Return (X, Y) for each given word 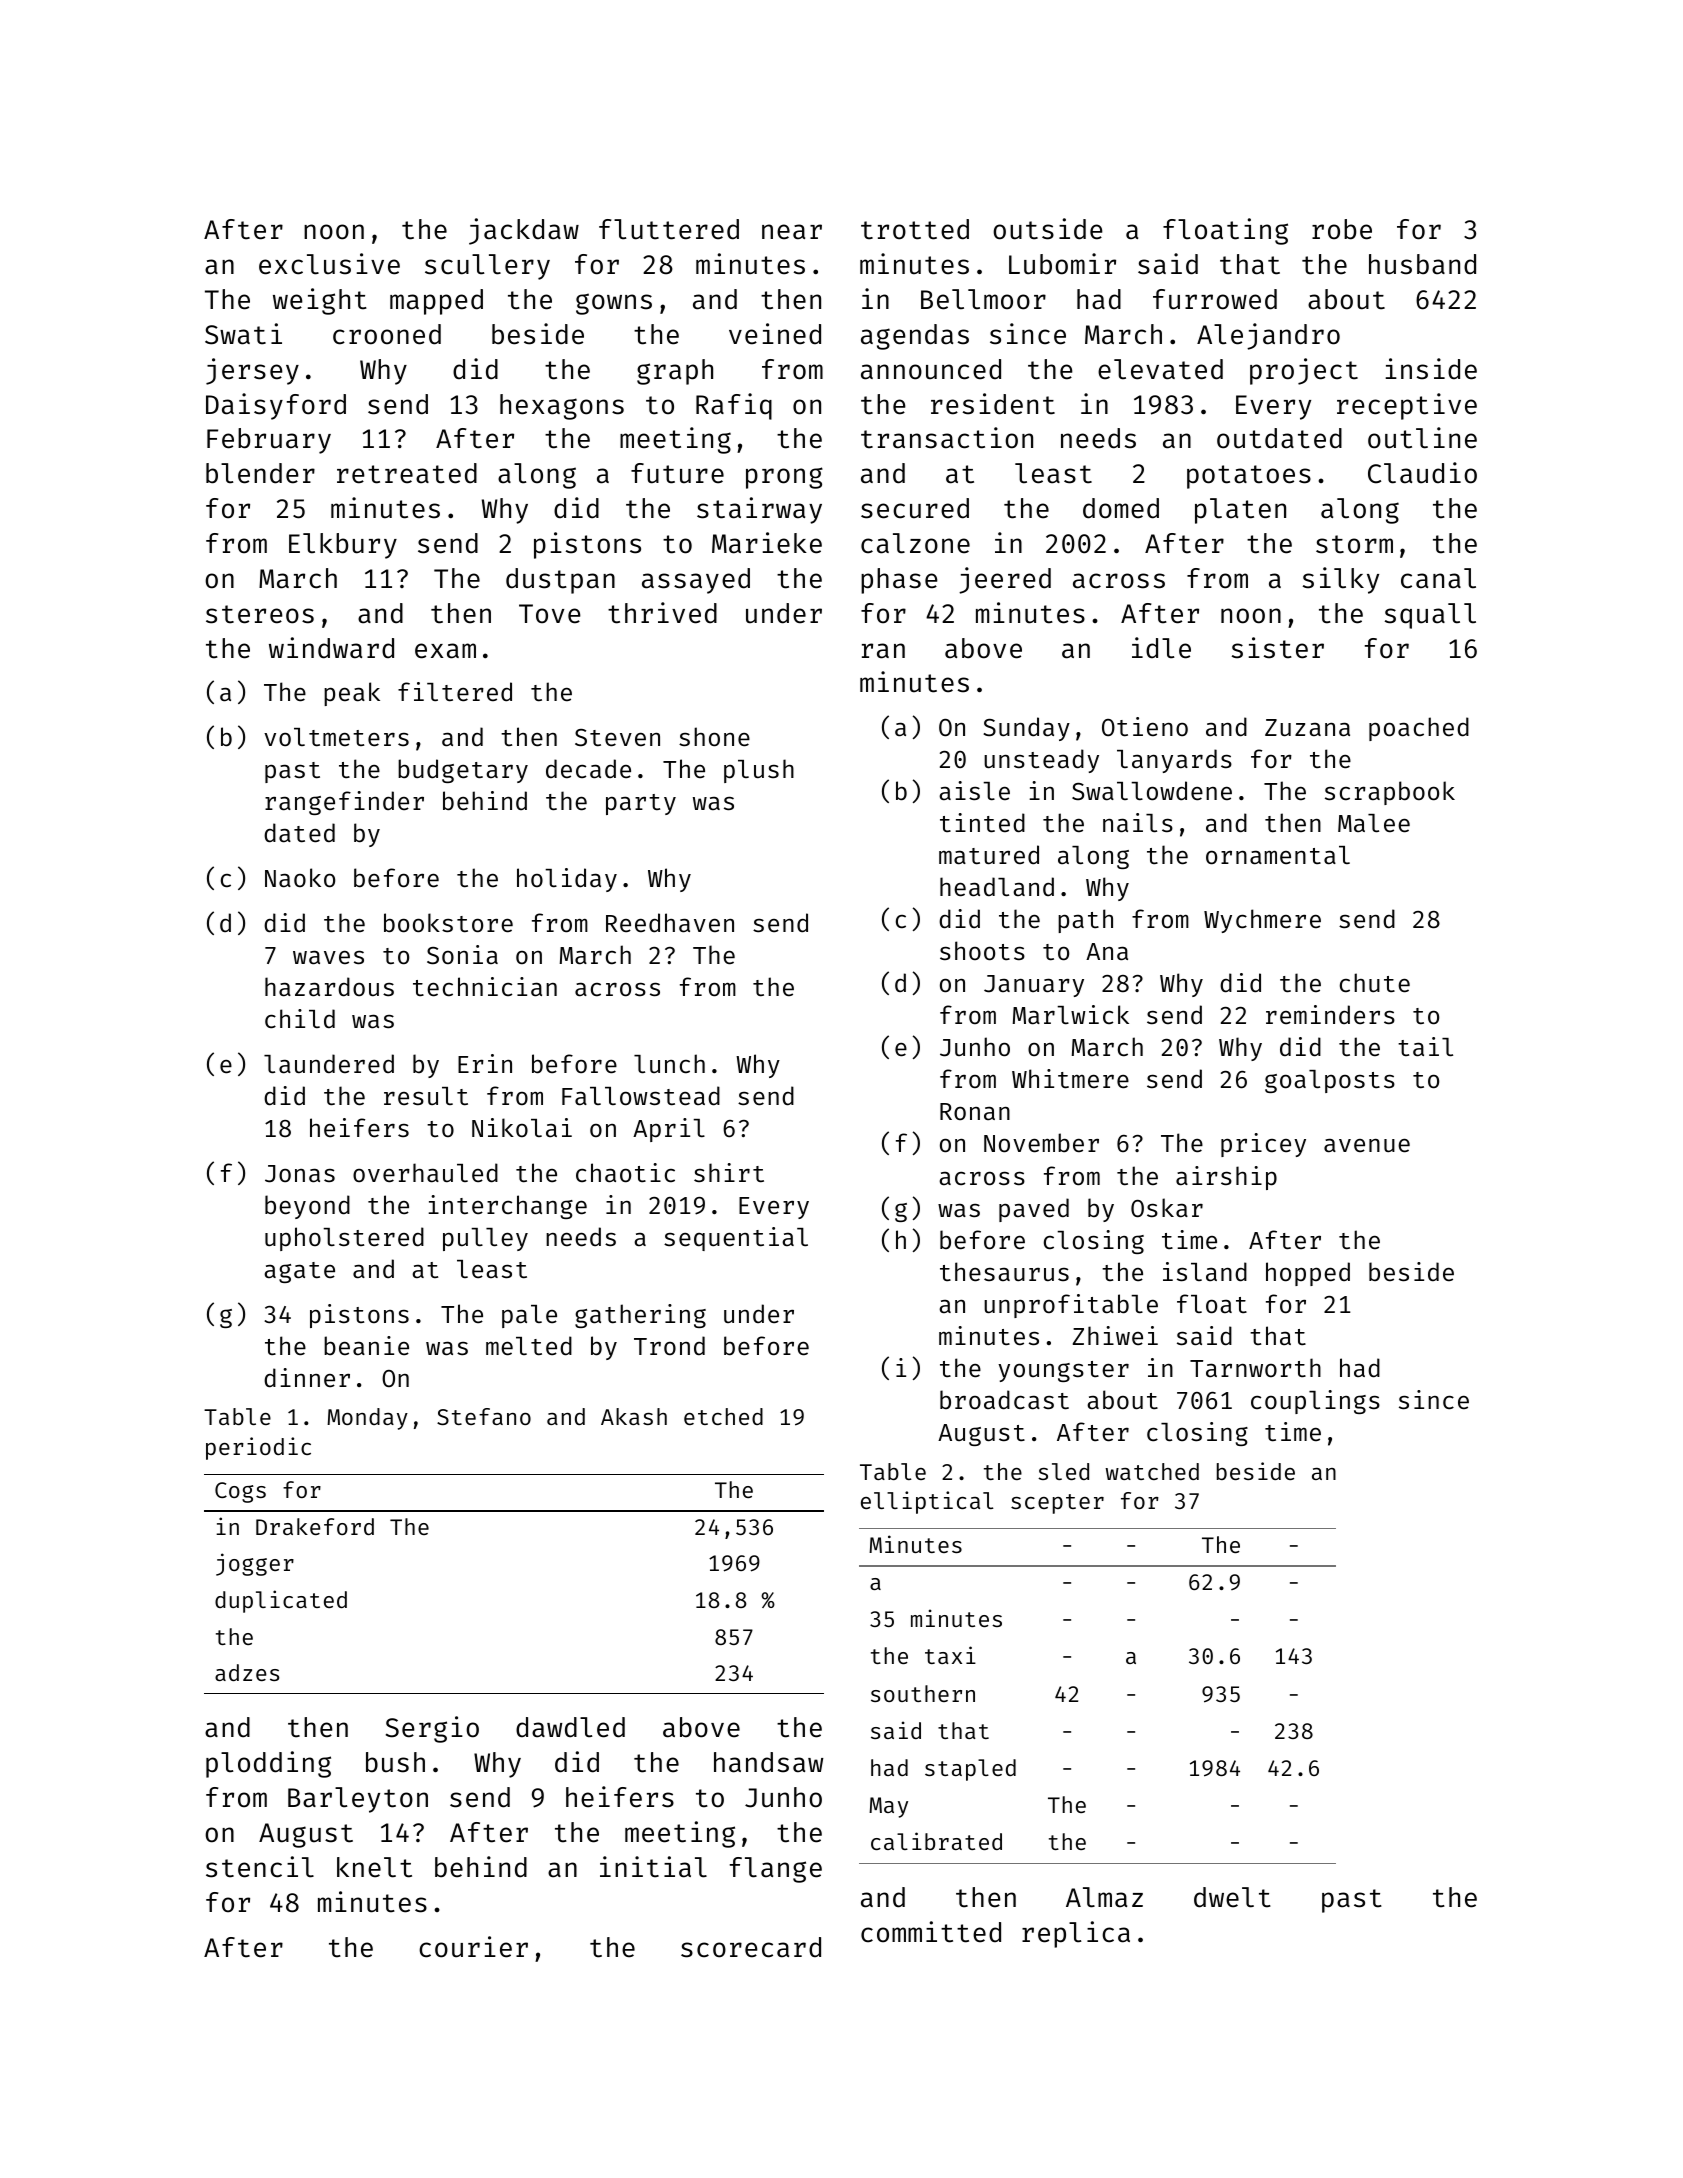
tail (1425, 1047)
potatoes (1249, 477)
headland (997, 887)
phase (899, 581)
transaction (947, 438)
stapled (970, 1770)
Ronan (975, 1111)
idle (1161, 648)
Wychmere (1262, 921)
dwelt (1232, 1897)
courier (473, 1947)
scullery (487, 267)
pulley (485, 1239)
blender (260, 473)
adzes (247, 1672)
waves (328, 957)
